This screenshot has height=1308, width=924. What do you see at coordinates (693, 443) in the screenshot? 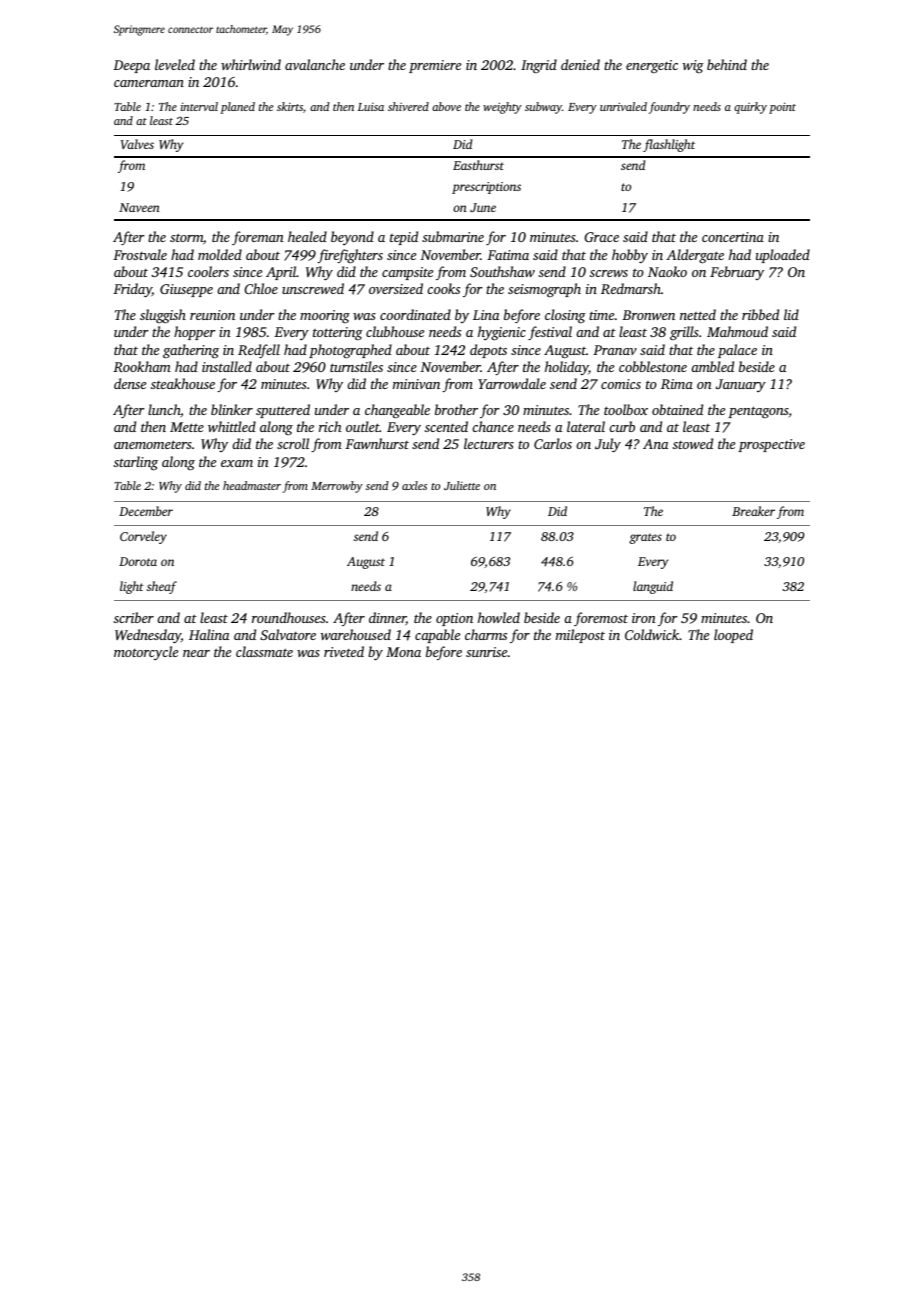
I see `stowed` at bounding box center [693, 443].
